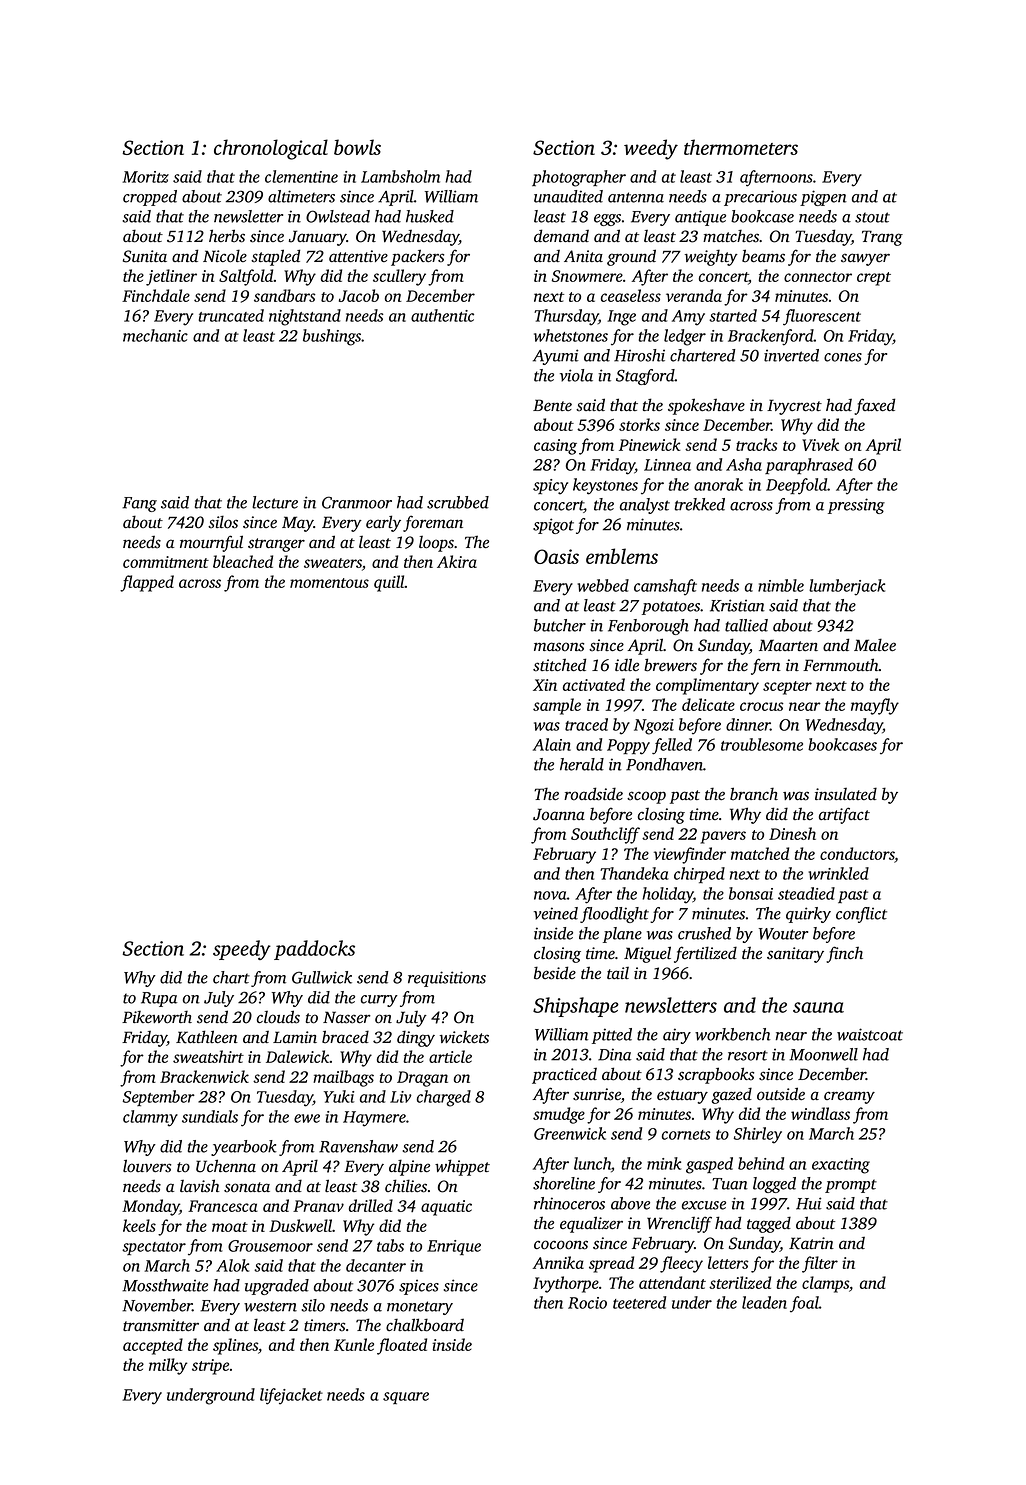 Image resolution: width=1026 pixels, height=1485 pixels. What do you see at coordinates (849, 1097) in the page?
I see `creamy` at bounding box center [849, 1097].
